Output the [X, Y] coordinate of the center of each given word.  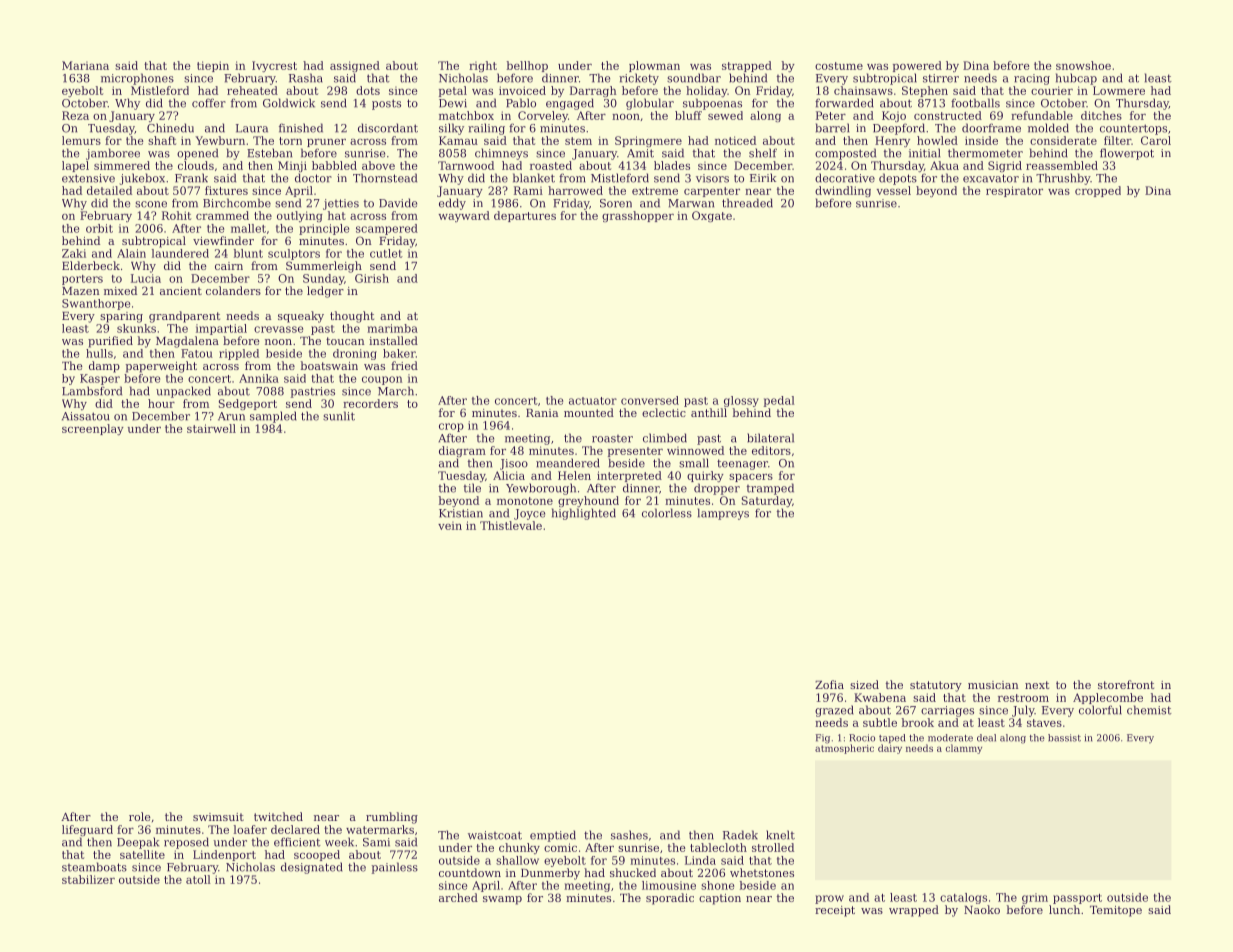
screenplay [93, 429]
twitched [278, 816]
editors [771, 450]
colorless [667, 513]
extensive [88, 178]
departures [525, 216]
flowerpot [1127, 154]
